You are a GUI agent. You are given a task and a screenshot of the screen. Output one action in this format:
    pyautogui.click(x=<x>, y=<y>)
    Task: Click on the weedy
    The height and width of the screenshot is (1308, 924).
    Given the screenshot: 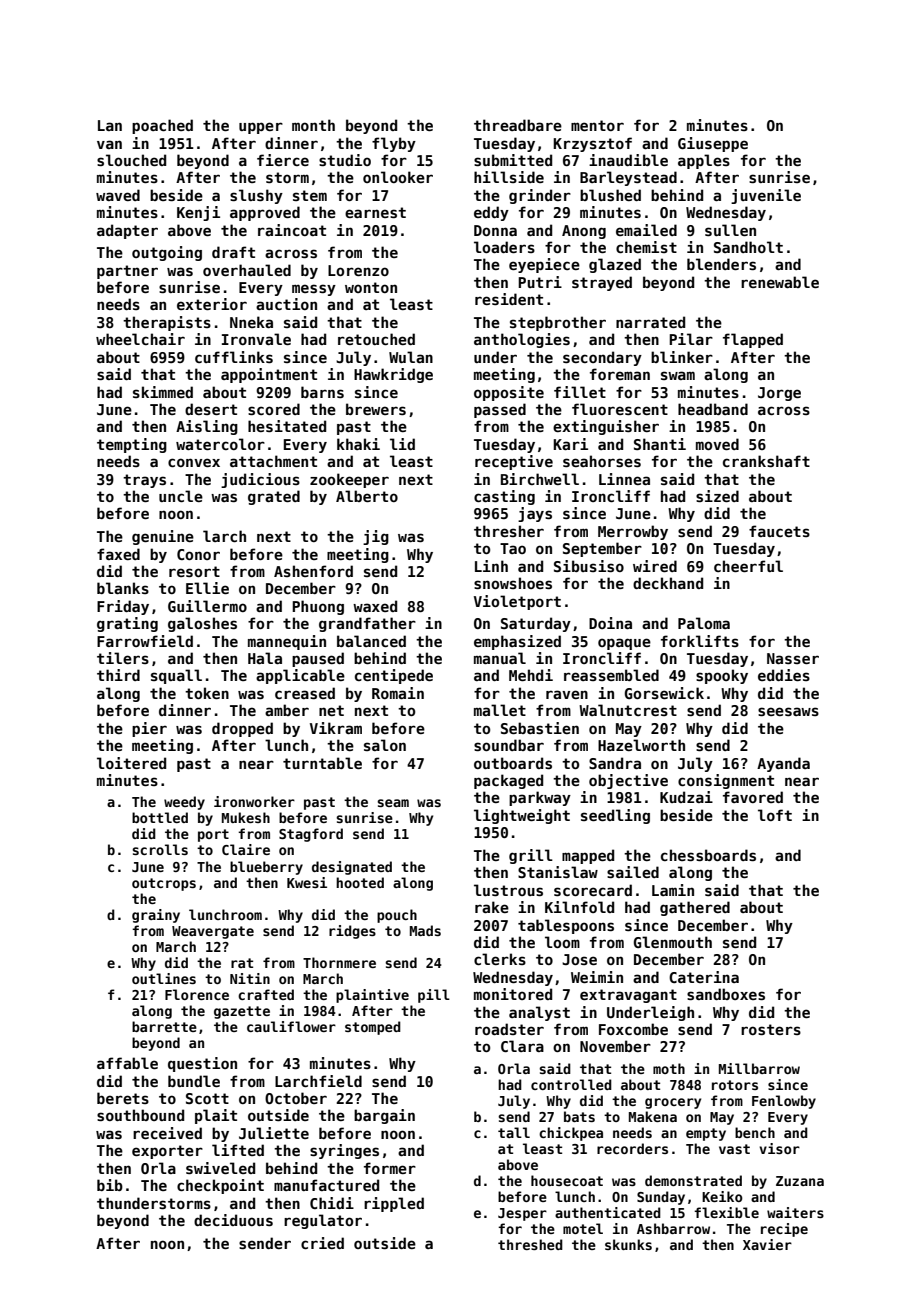 What is the action you would take?
    pyautogui.click(x=184, y=803)
